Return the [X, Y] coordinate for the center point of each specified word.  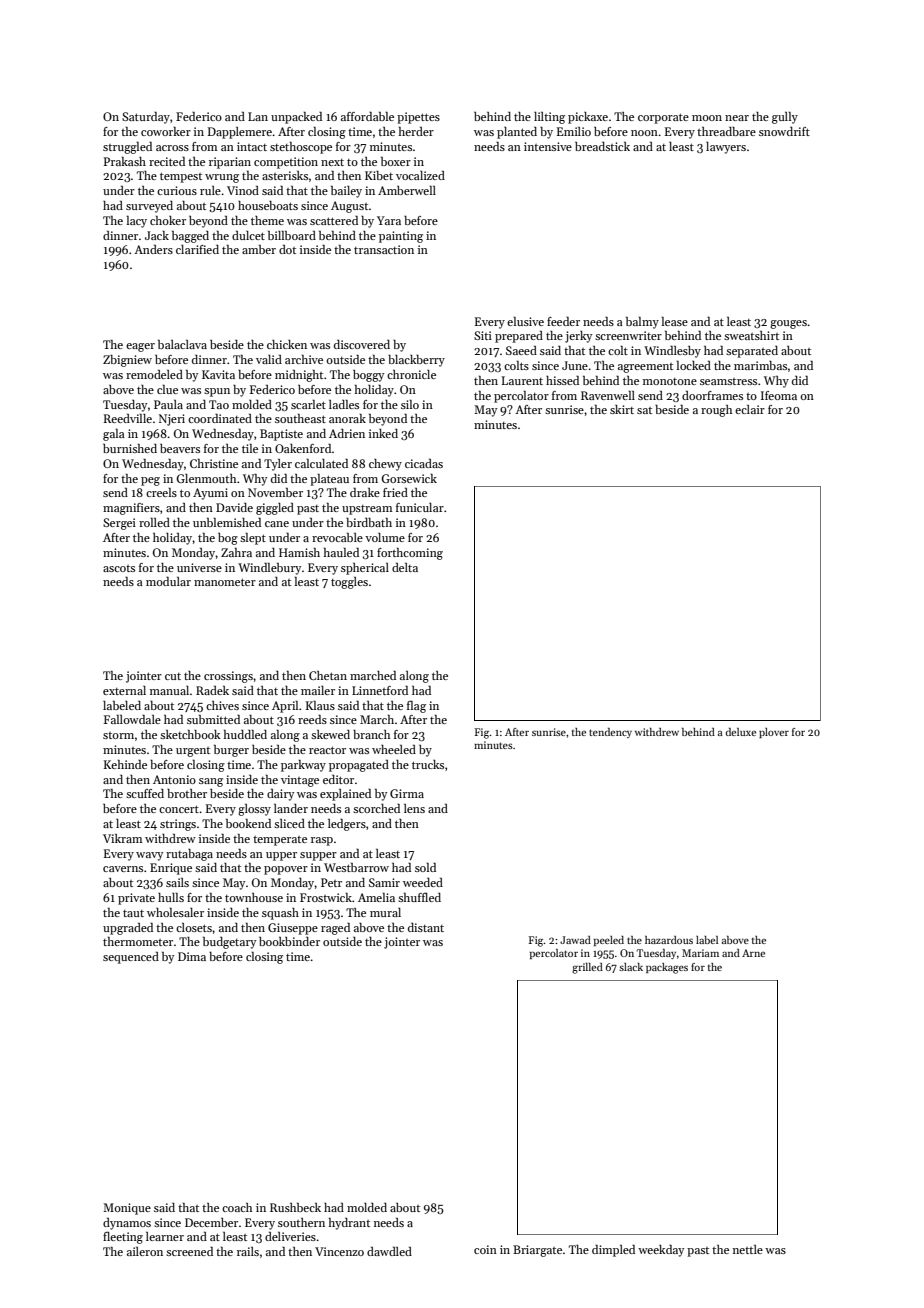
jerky [578, 337]
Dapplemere [240, 133]
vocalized [420, 175]
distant [426, 927]
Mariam [700, 953]
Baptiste [281, 435]
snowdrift [784, 131]
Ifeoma [779, 395]
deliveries [290, 1236]
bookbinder [289, 941]
